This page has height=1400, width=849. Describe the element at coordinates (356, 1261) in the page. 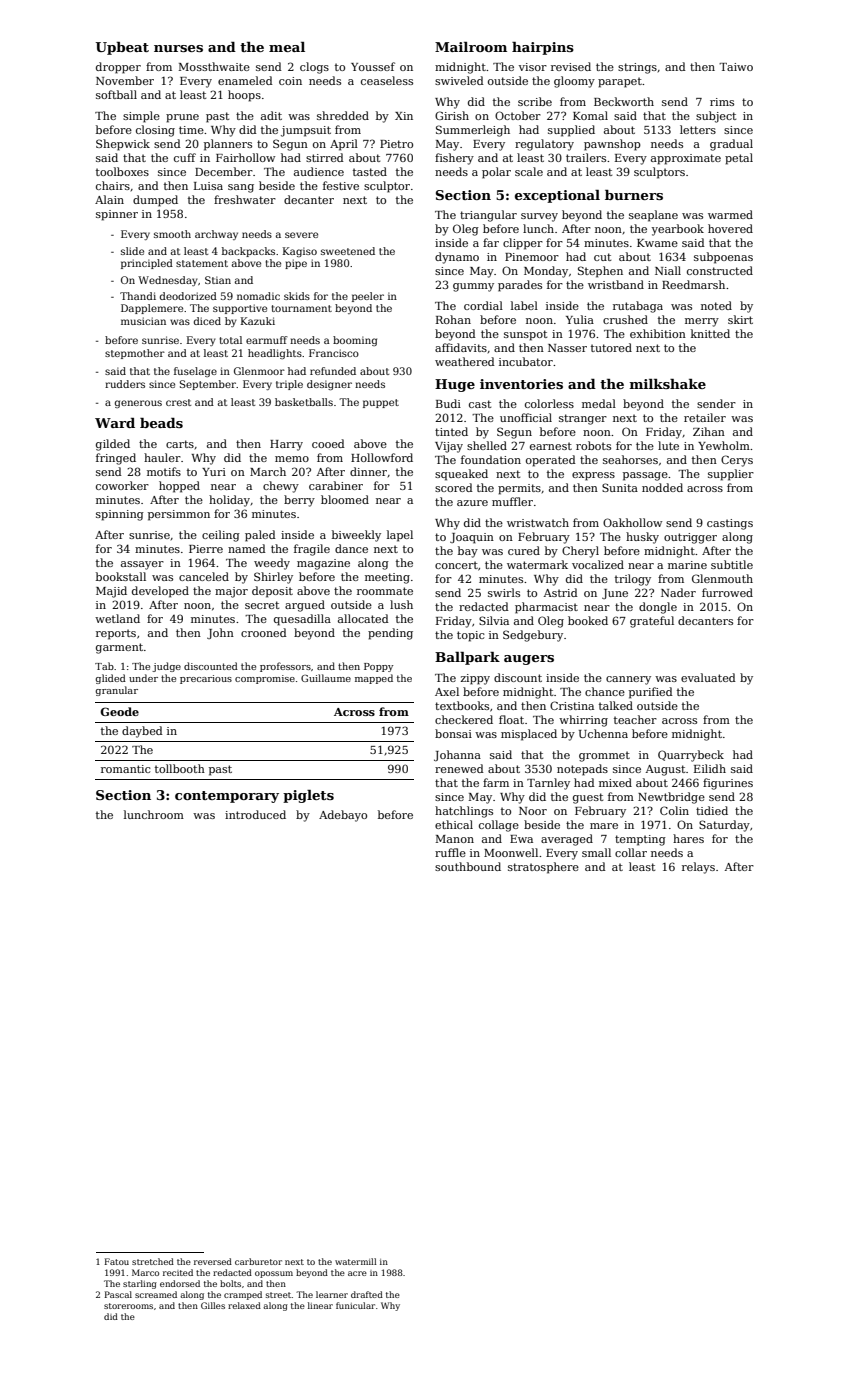

I see `watermill` at that location.
